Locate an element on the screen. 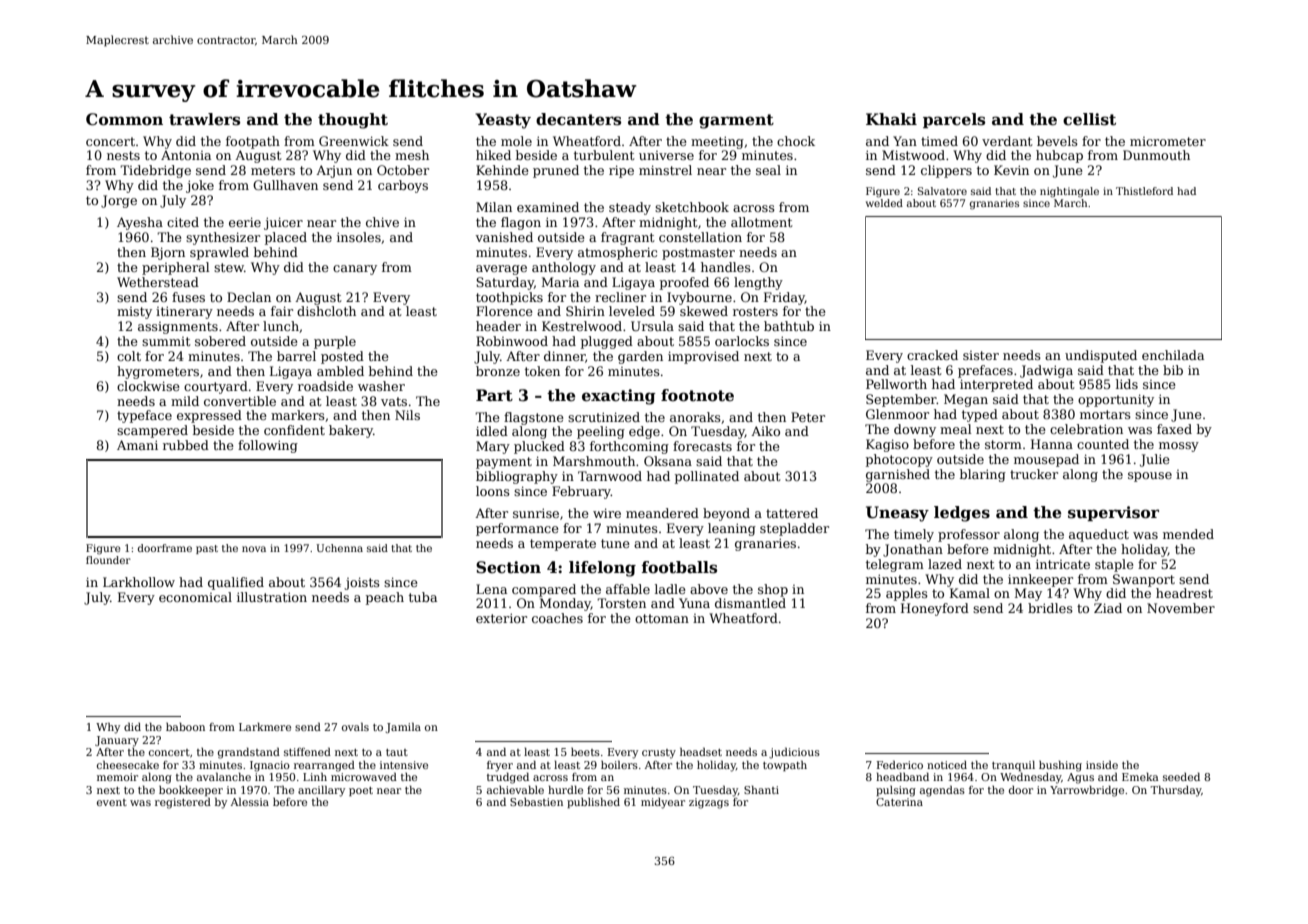 The width and height of the screenshot is (1308, 924). anthology is located at coordinates (564, 268).
